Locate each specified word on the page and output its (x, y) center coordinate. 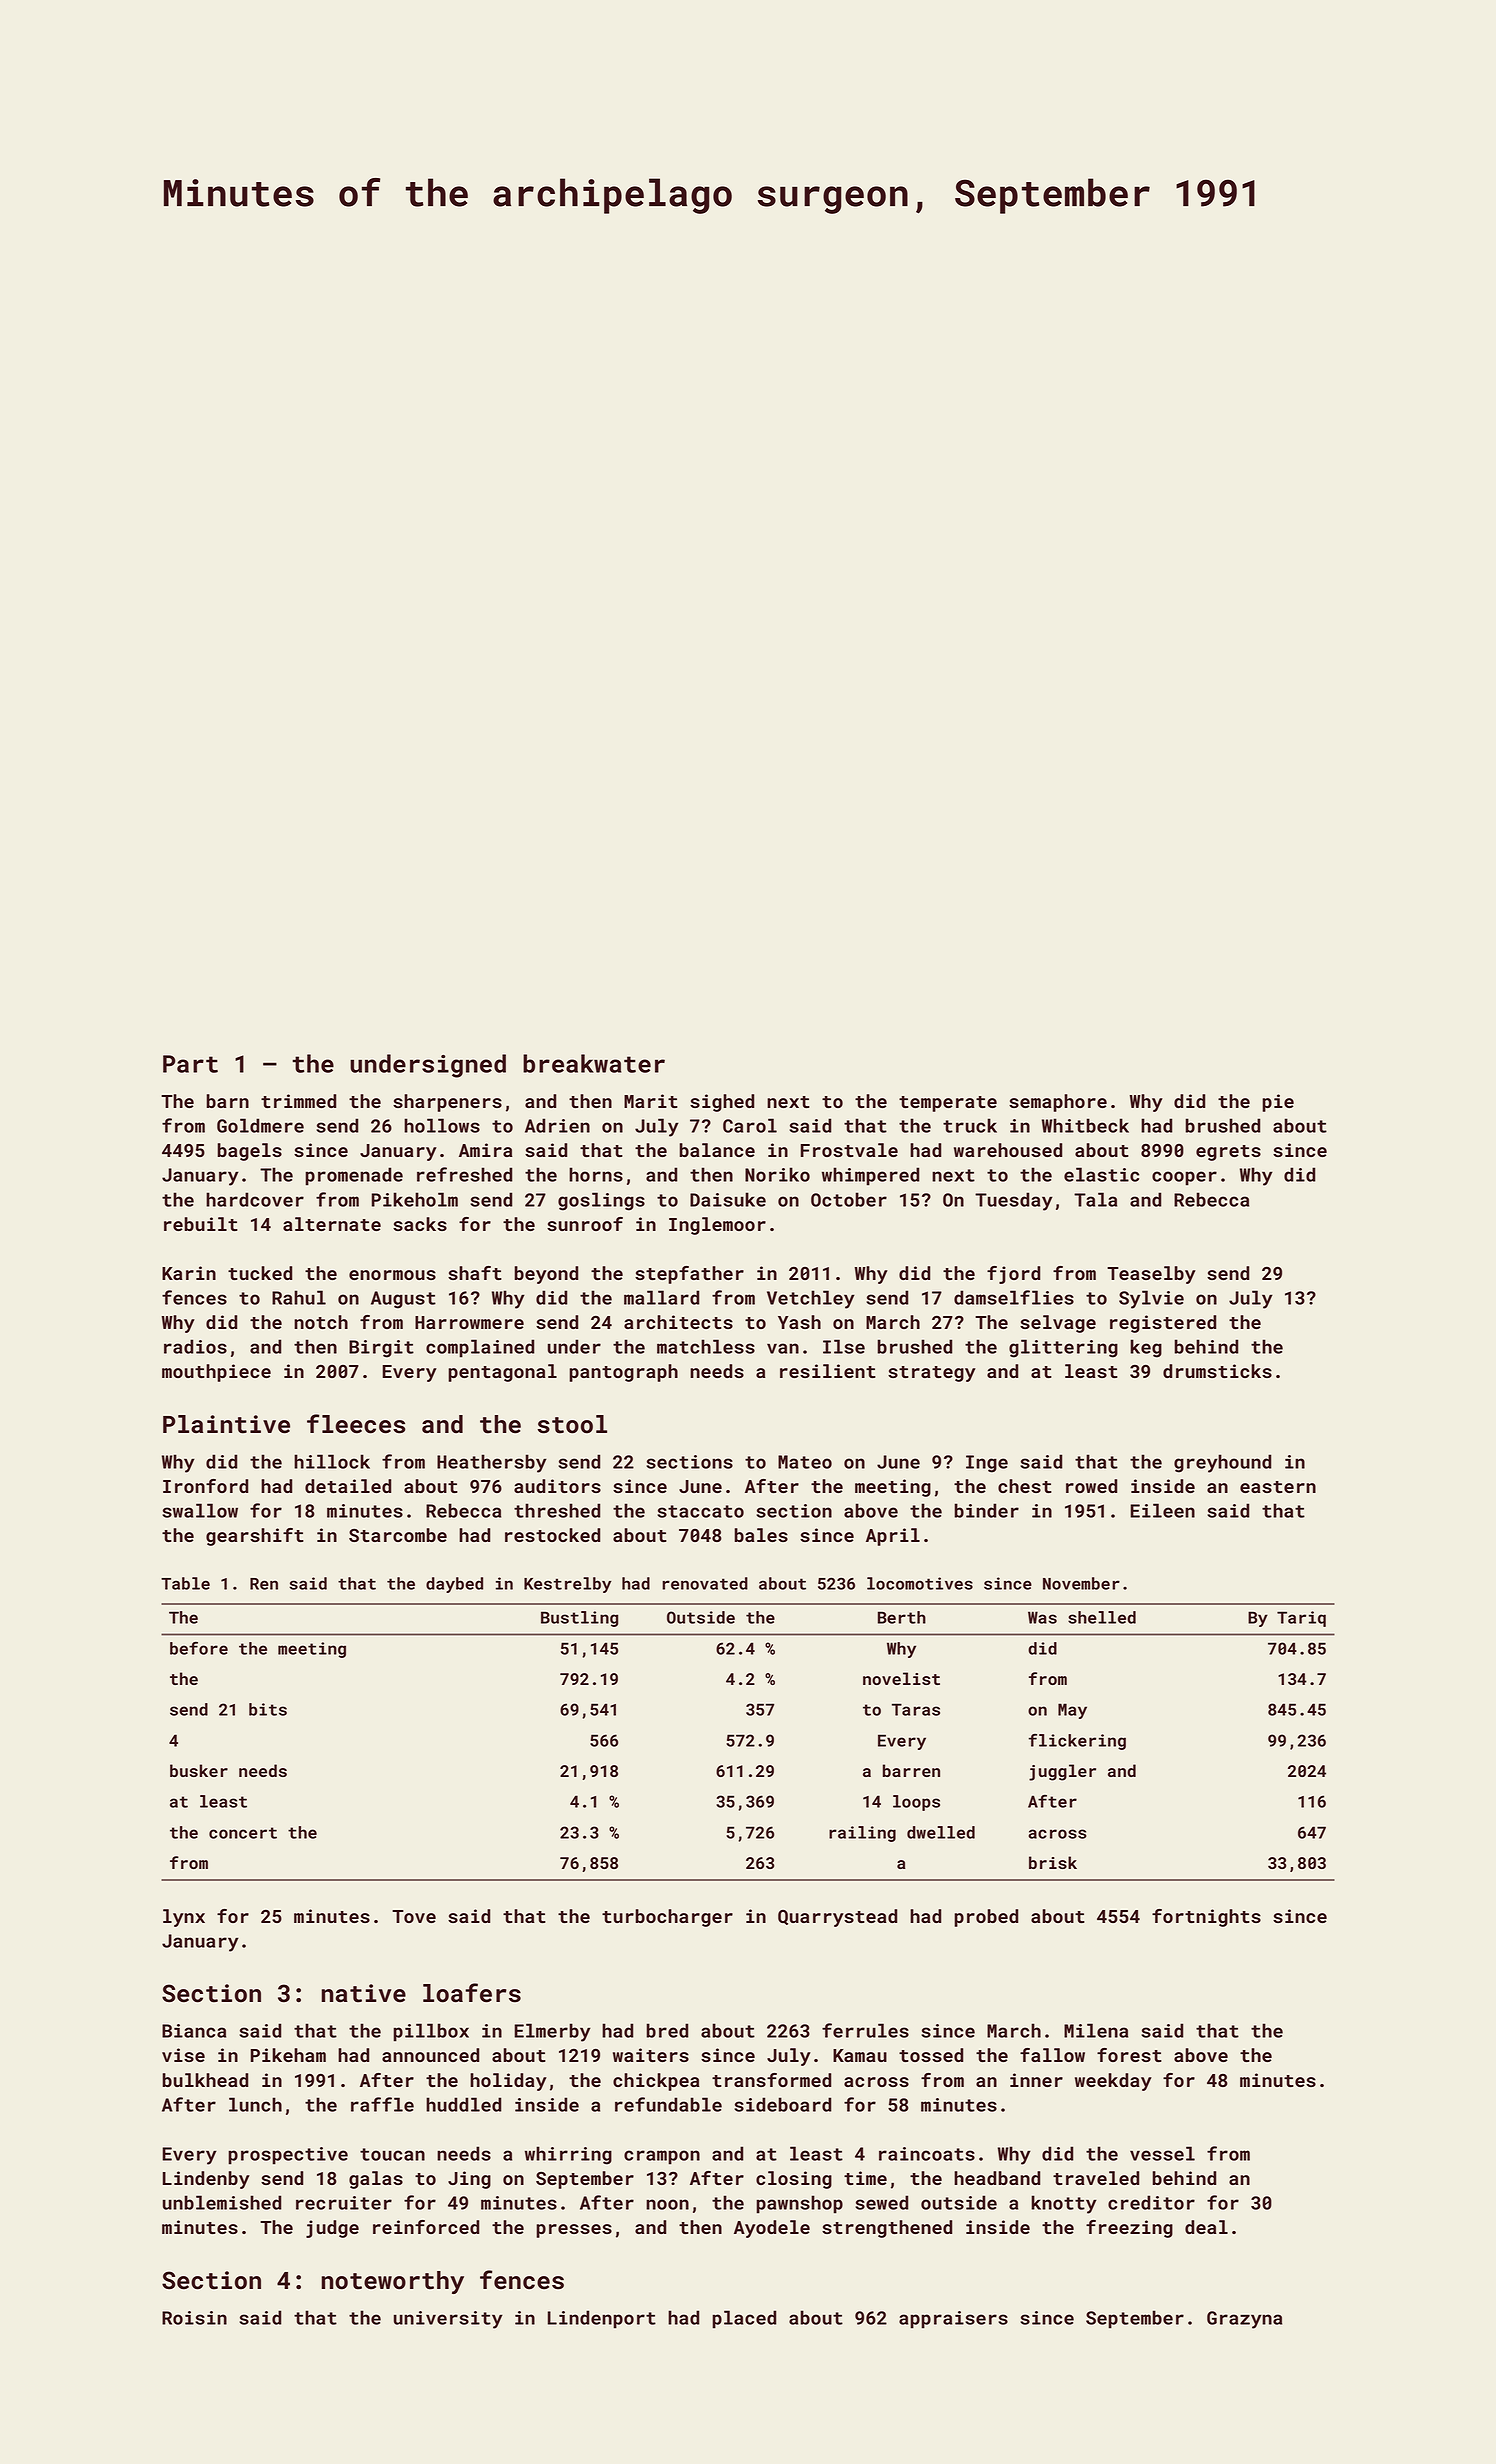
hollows (442, 1125)
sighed (722, 1103)
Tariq (1301, 1619)
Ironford (205, 1486)
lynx (184, 1918)
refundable (668, 2104)
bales (761, 1535)
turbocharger (667, 1918)
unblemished (222, 2202)
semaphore (1058, 1103)
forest (1129, 2055)
